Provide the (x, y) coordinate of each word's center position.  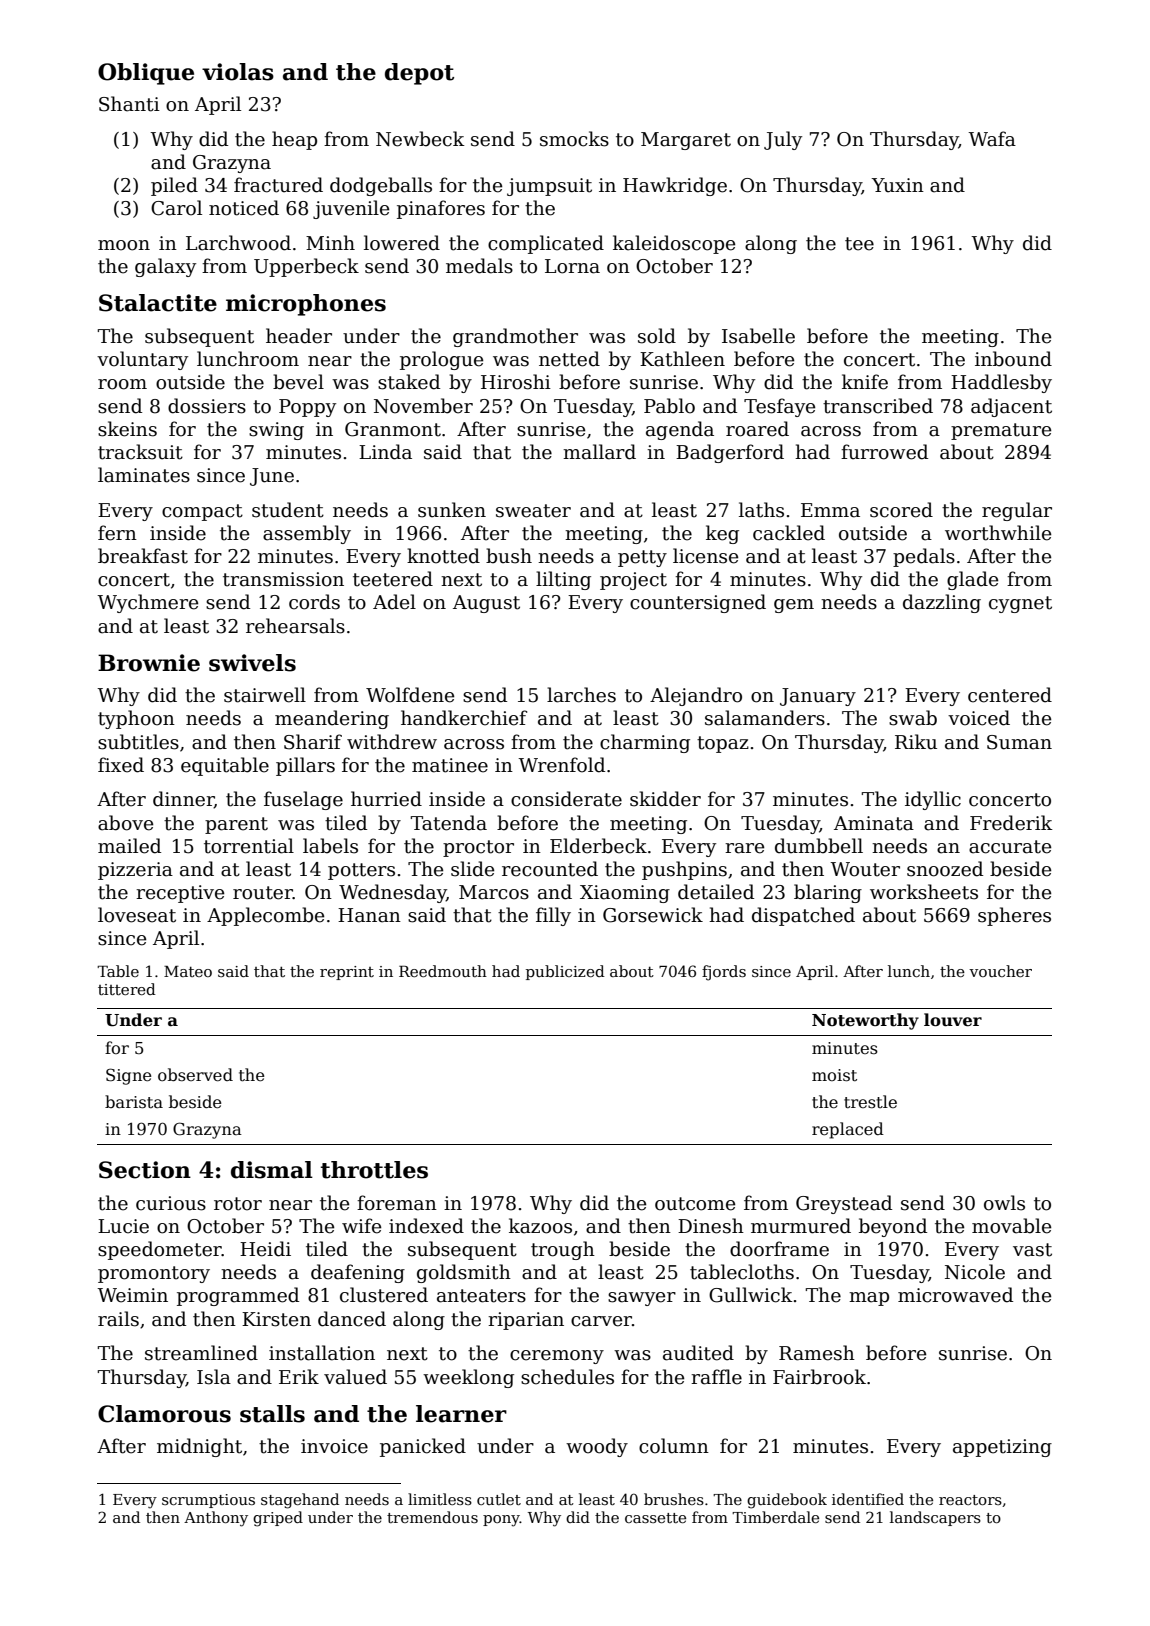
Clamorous (164, 1414)
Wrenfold (561, 765)
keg (722, 534)
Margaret (686, 141)
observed (195, 1075)
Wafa (992, 139)
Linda (385, 452)
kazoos (540, 1226)
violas (238, 72)
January (818, 697)
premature (1001, 431)
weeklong (468, 1378)
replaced (848, 1130)
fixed (121, 765)
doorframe (779, 1249)
